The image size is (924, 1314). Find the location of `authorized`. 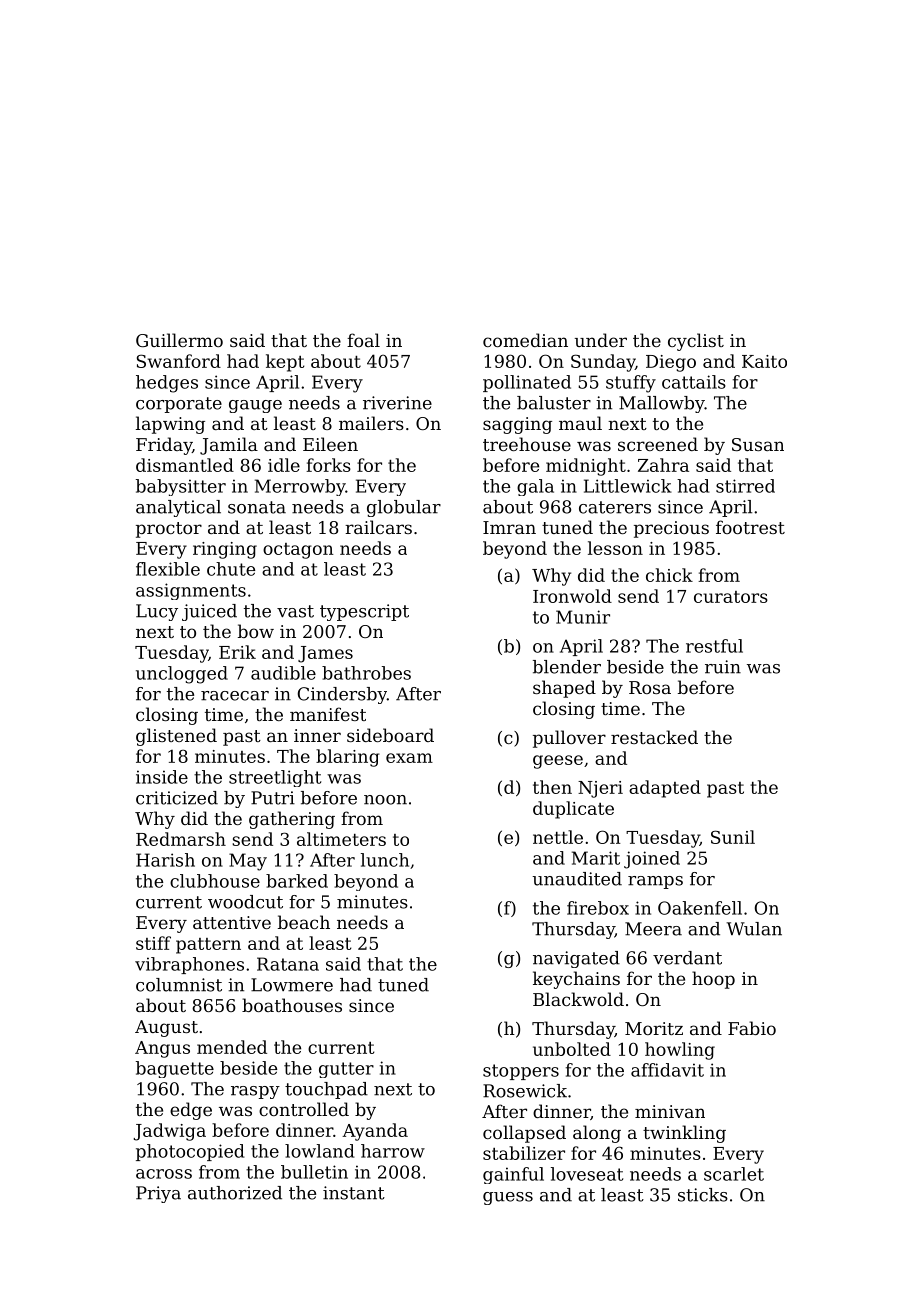

authorized is located at coordinates (235, 1193).
